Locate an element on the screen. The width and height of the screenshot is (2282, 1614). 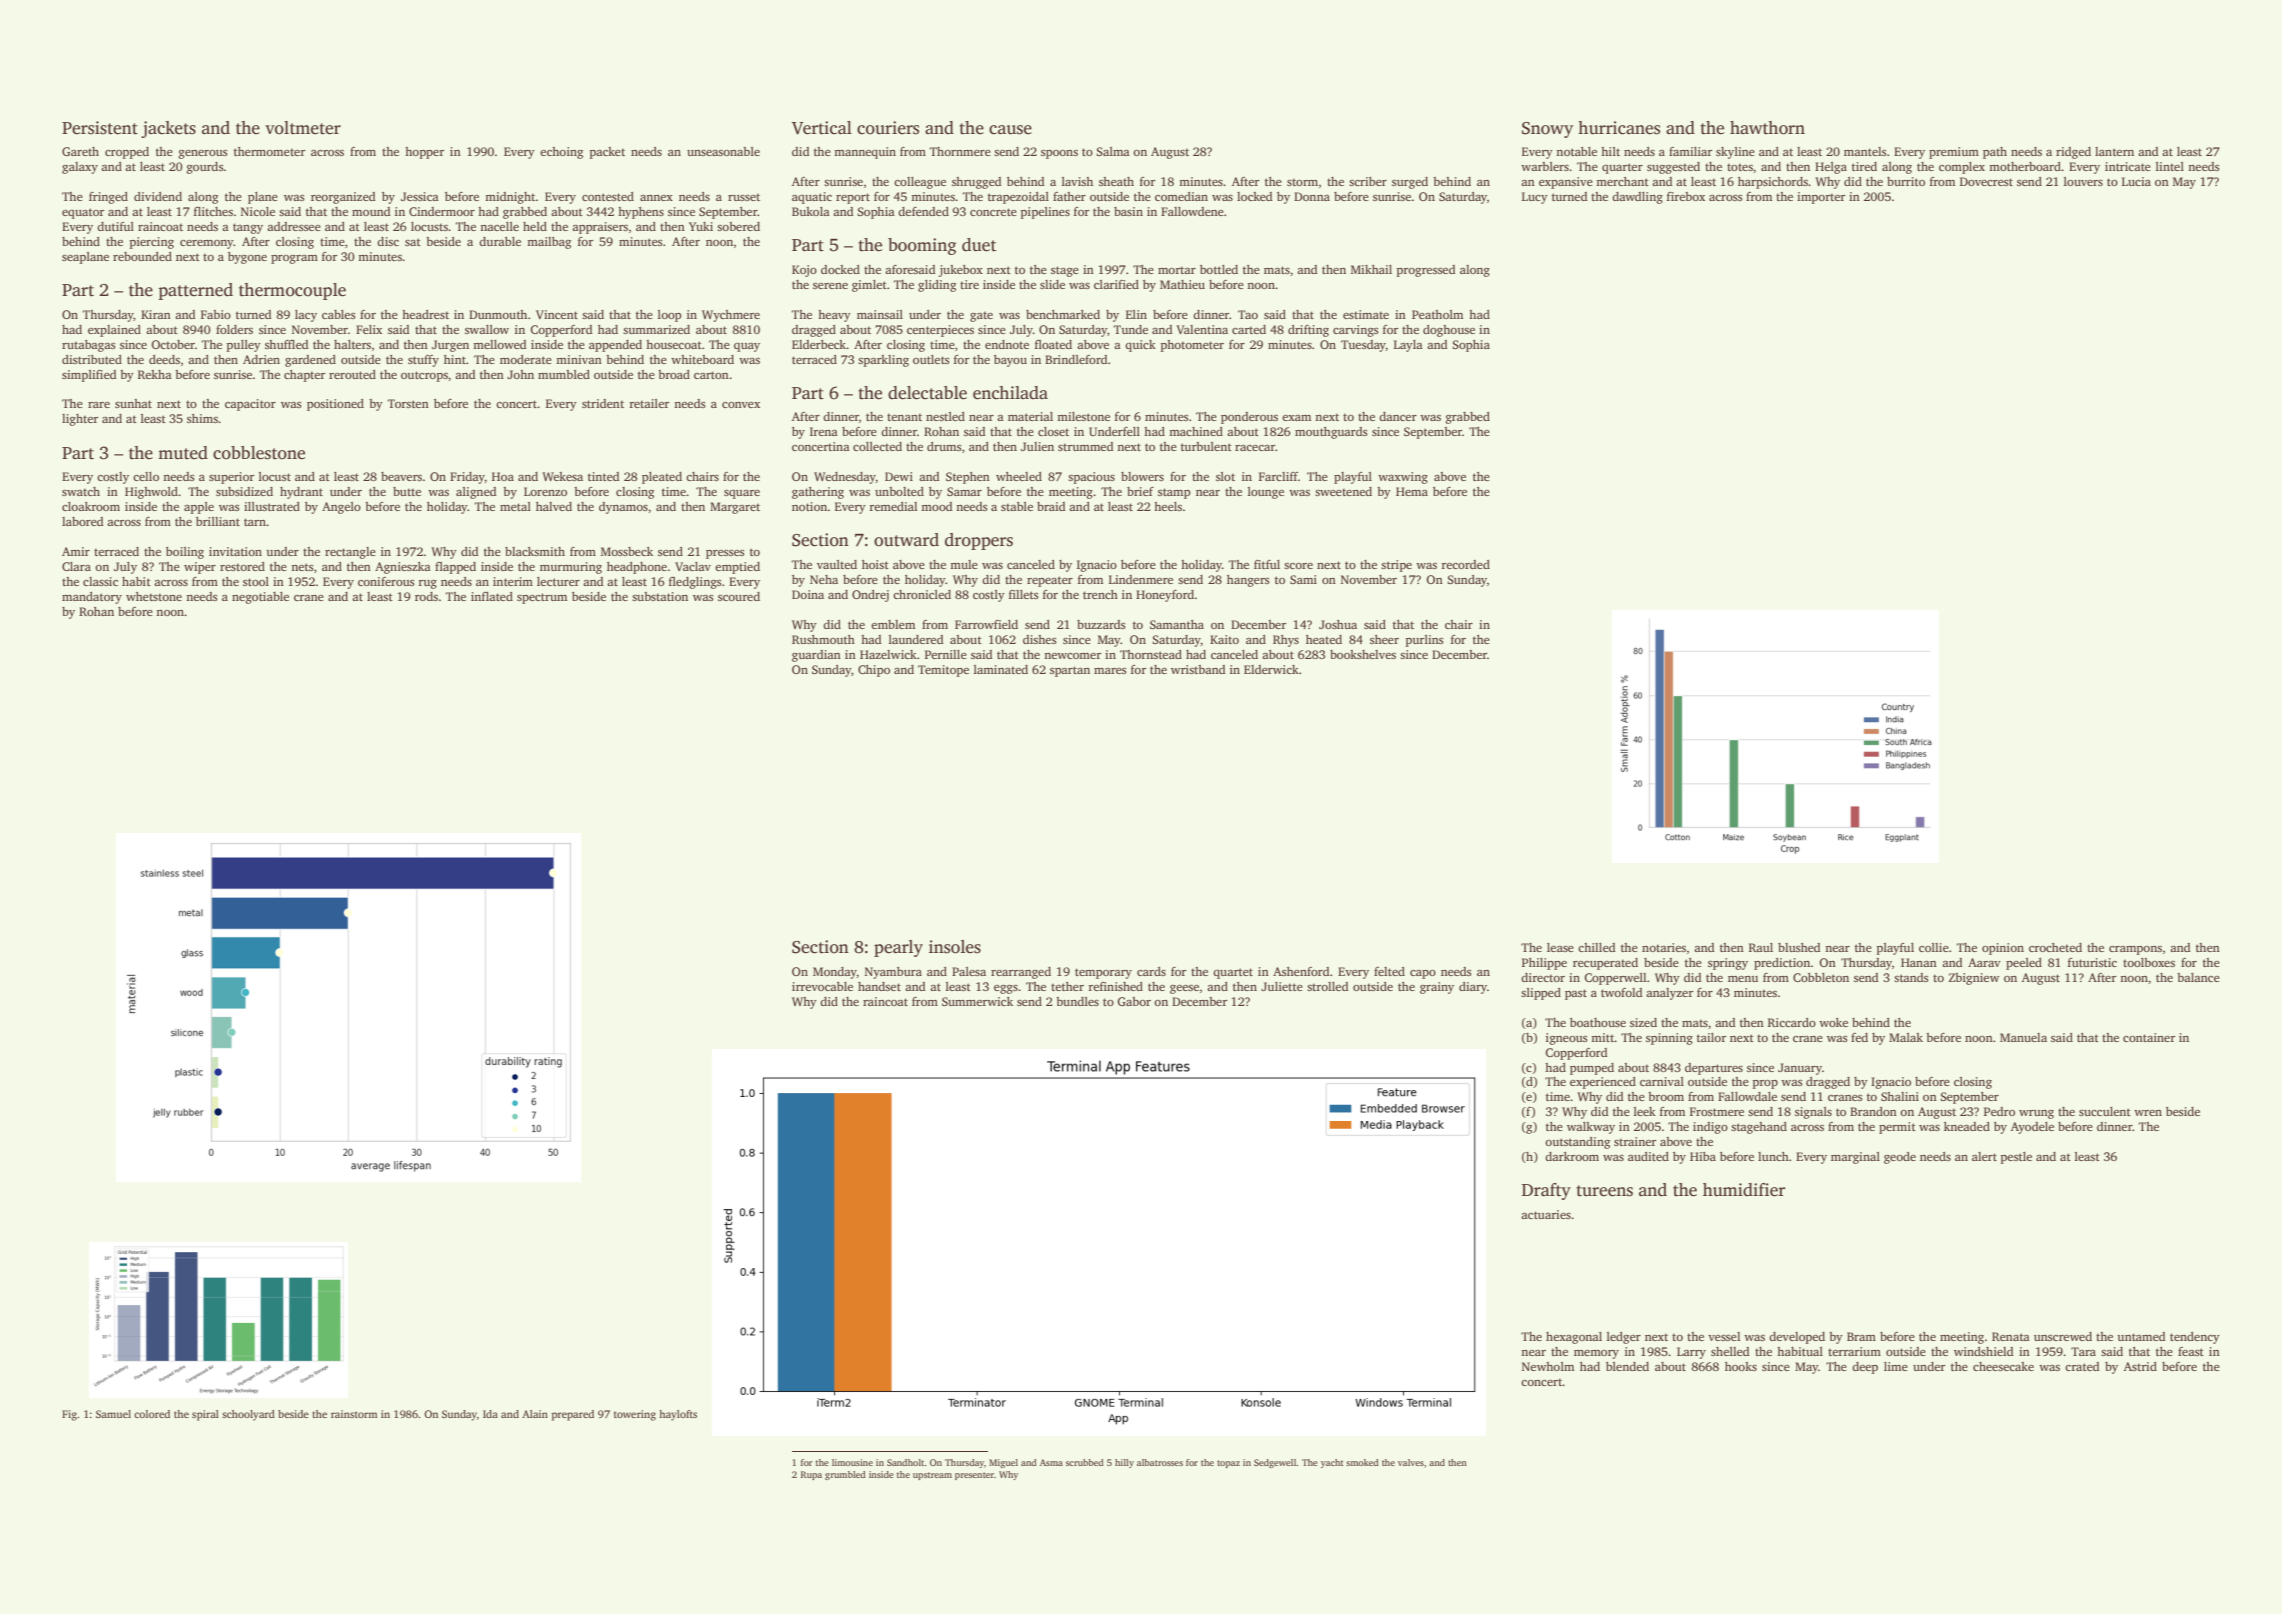
Sedgewell is located at coordinates (1275, 1463).
